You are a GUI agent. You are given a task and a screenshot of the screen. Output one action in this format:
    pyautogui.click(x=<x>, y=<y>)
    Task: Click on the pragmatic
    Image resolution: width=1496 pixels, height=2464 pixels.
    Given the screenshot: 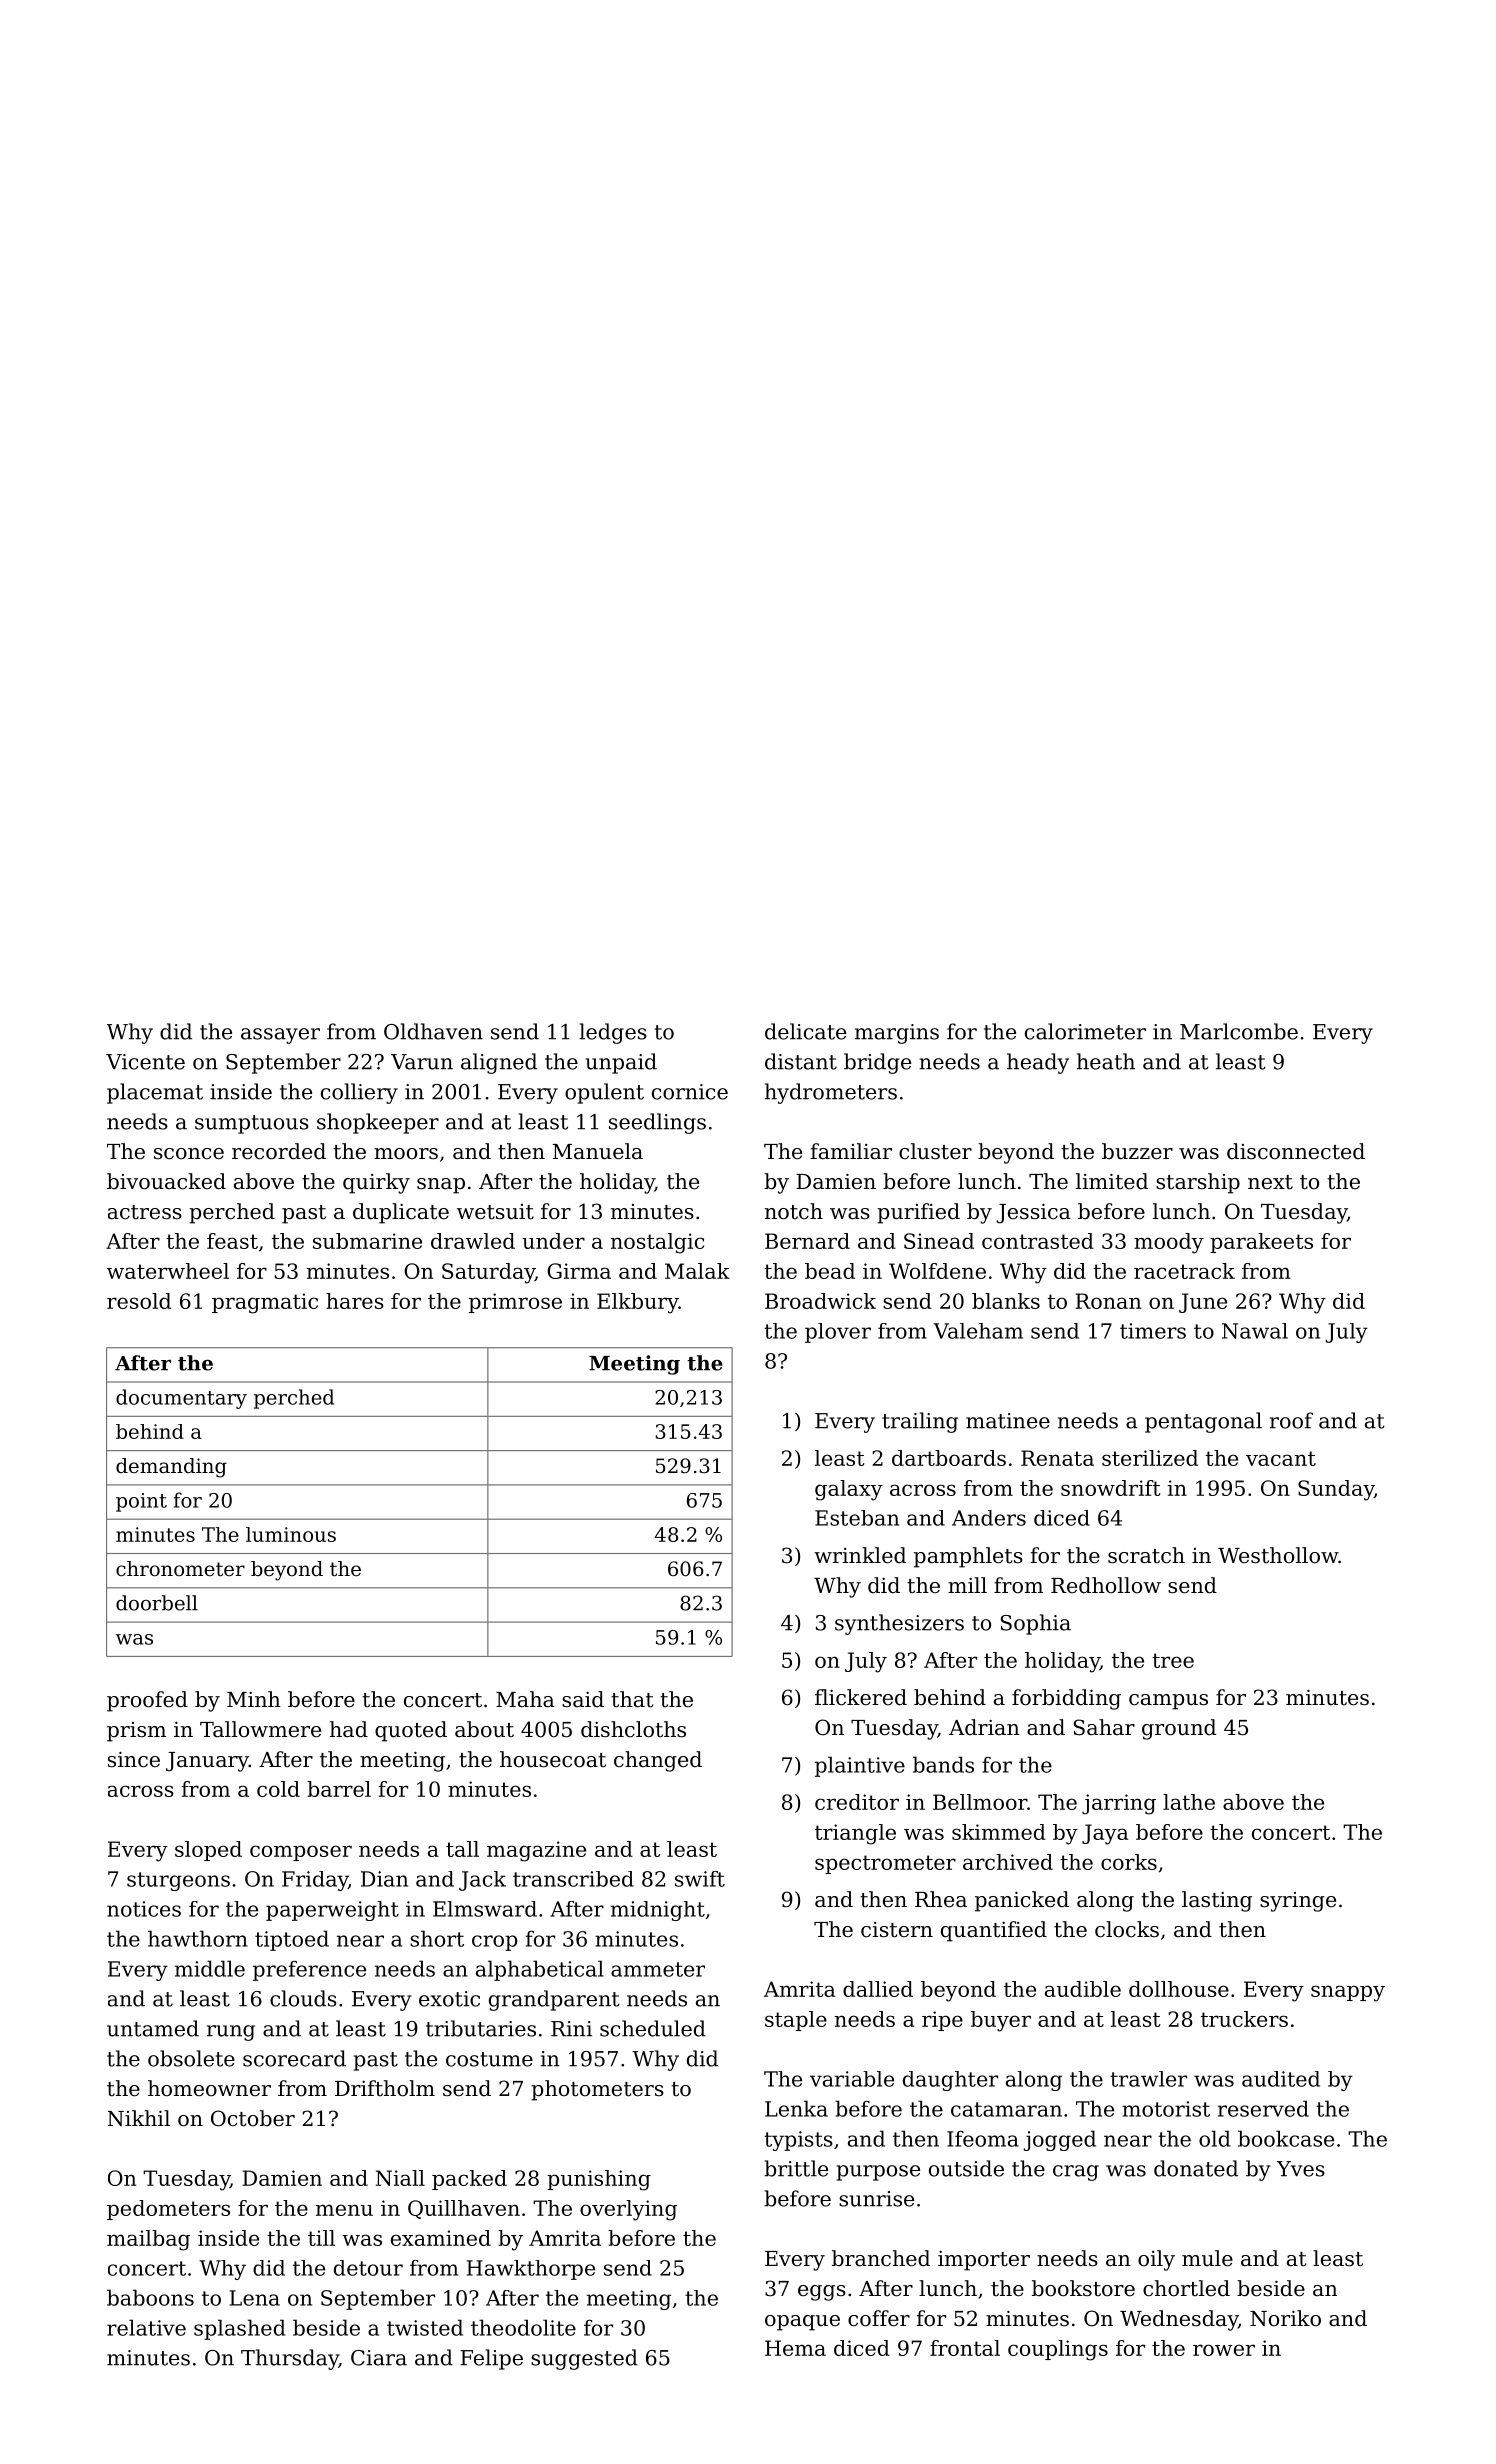 What is the action you would take?
    pyautogui.click(x=265, y=1303)
